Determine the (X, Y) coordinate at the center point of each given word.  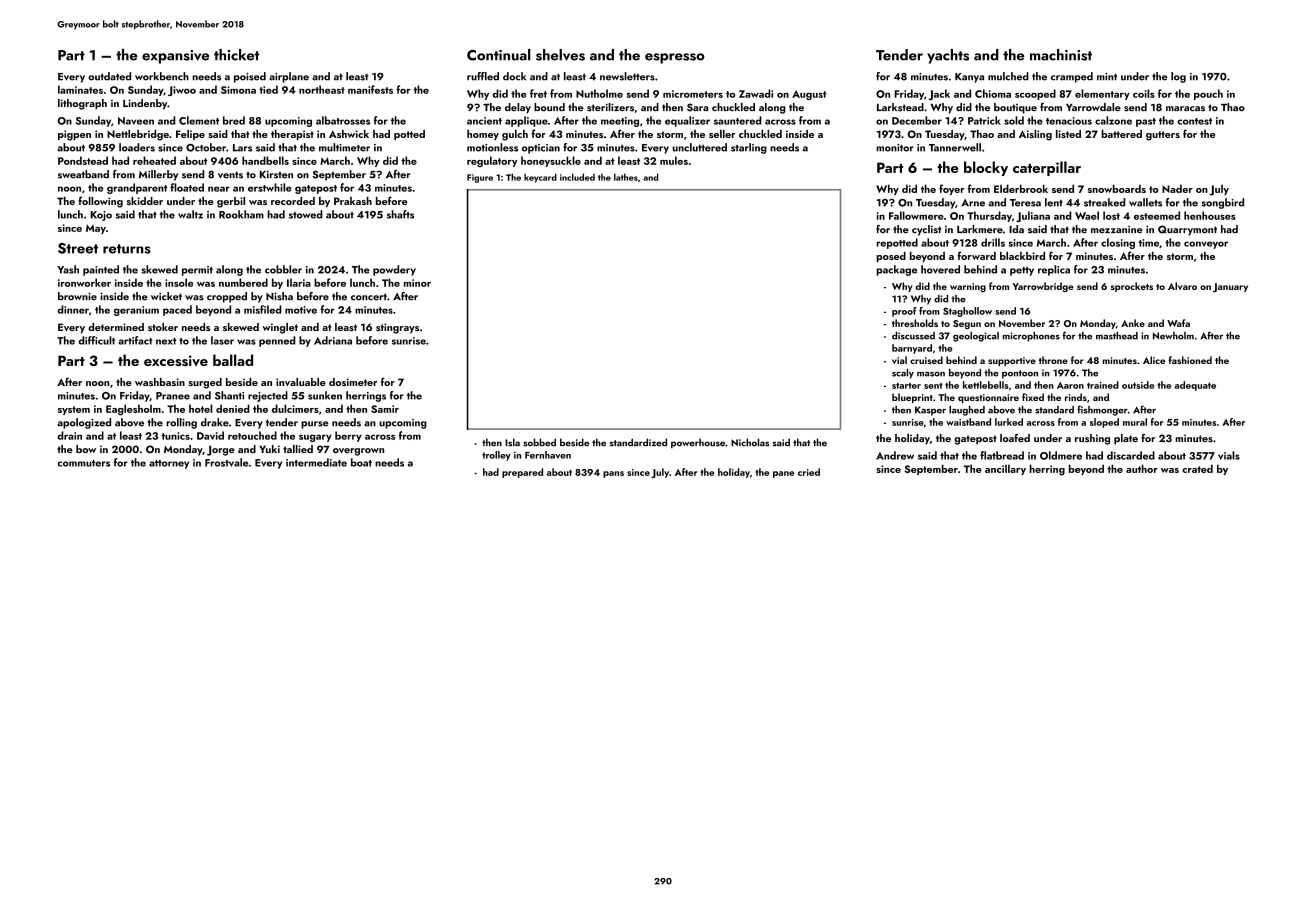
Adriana (333, 340)
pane (784, 474)
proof (904, 312)
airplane (289, 77)
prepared (522, 473)
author (1142, 468)
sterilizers (610, 107)
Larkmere (980, 229)
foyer (952, 189)
